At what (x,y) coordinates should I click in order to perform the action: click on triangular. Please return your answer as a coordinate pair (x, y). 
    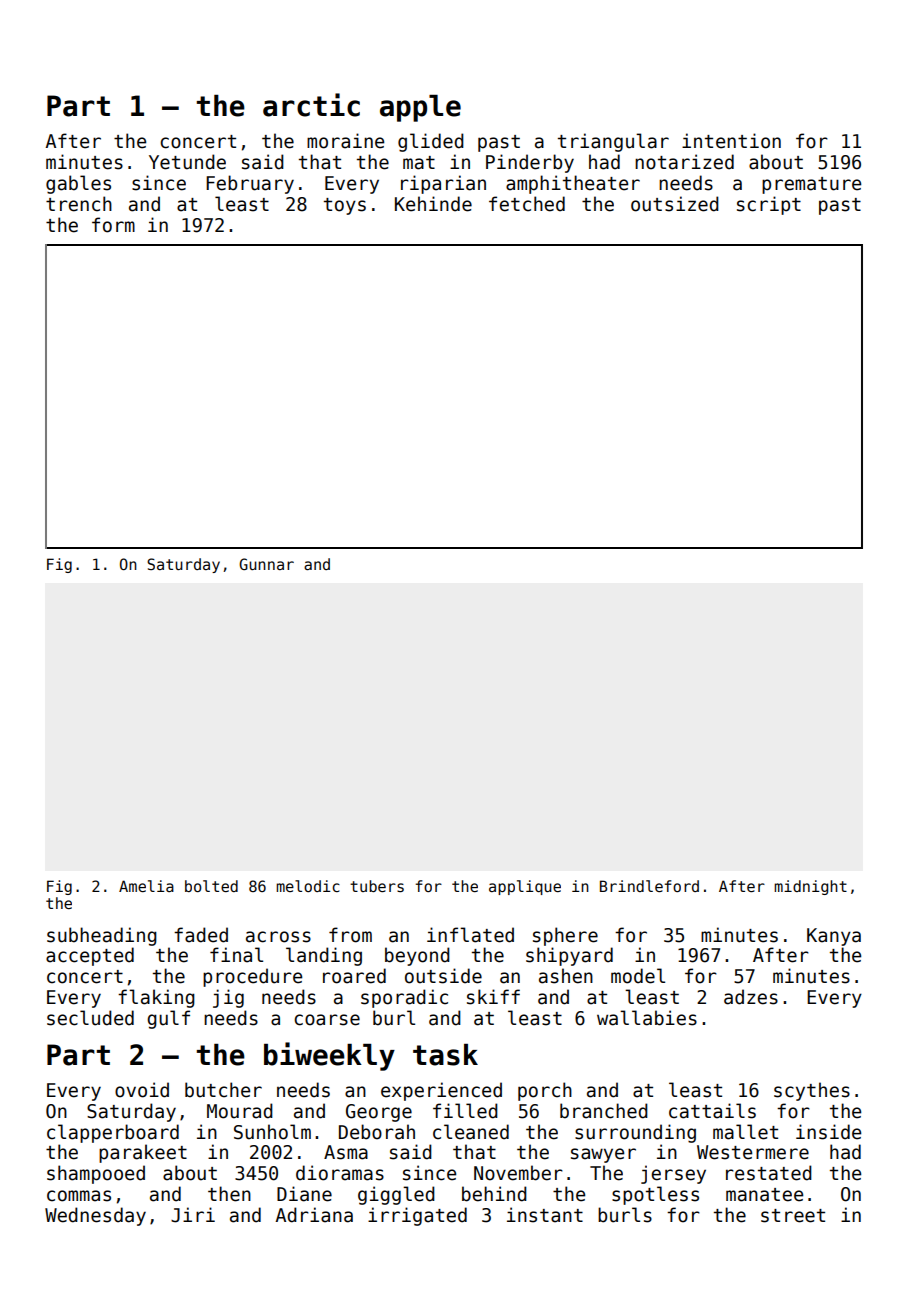
    Looking at the image, I should click on (613, 142).
